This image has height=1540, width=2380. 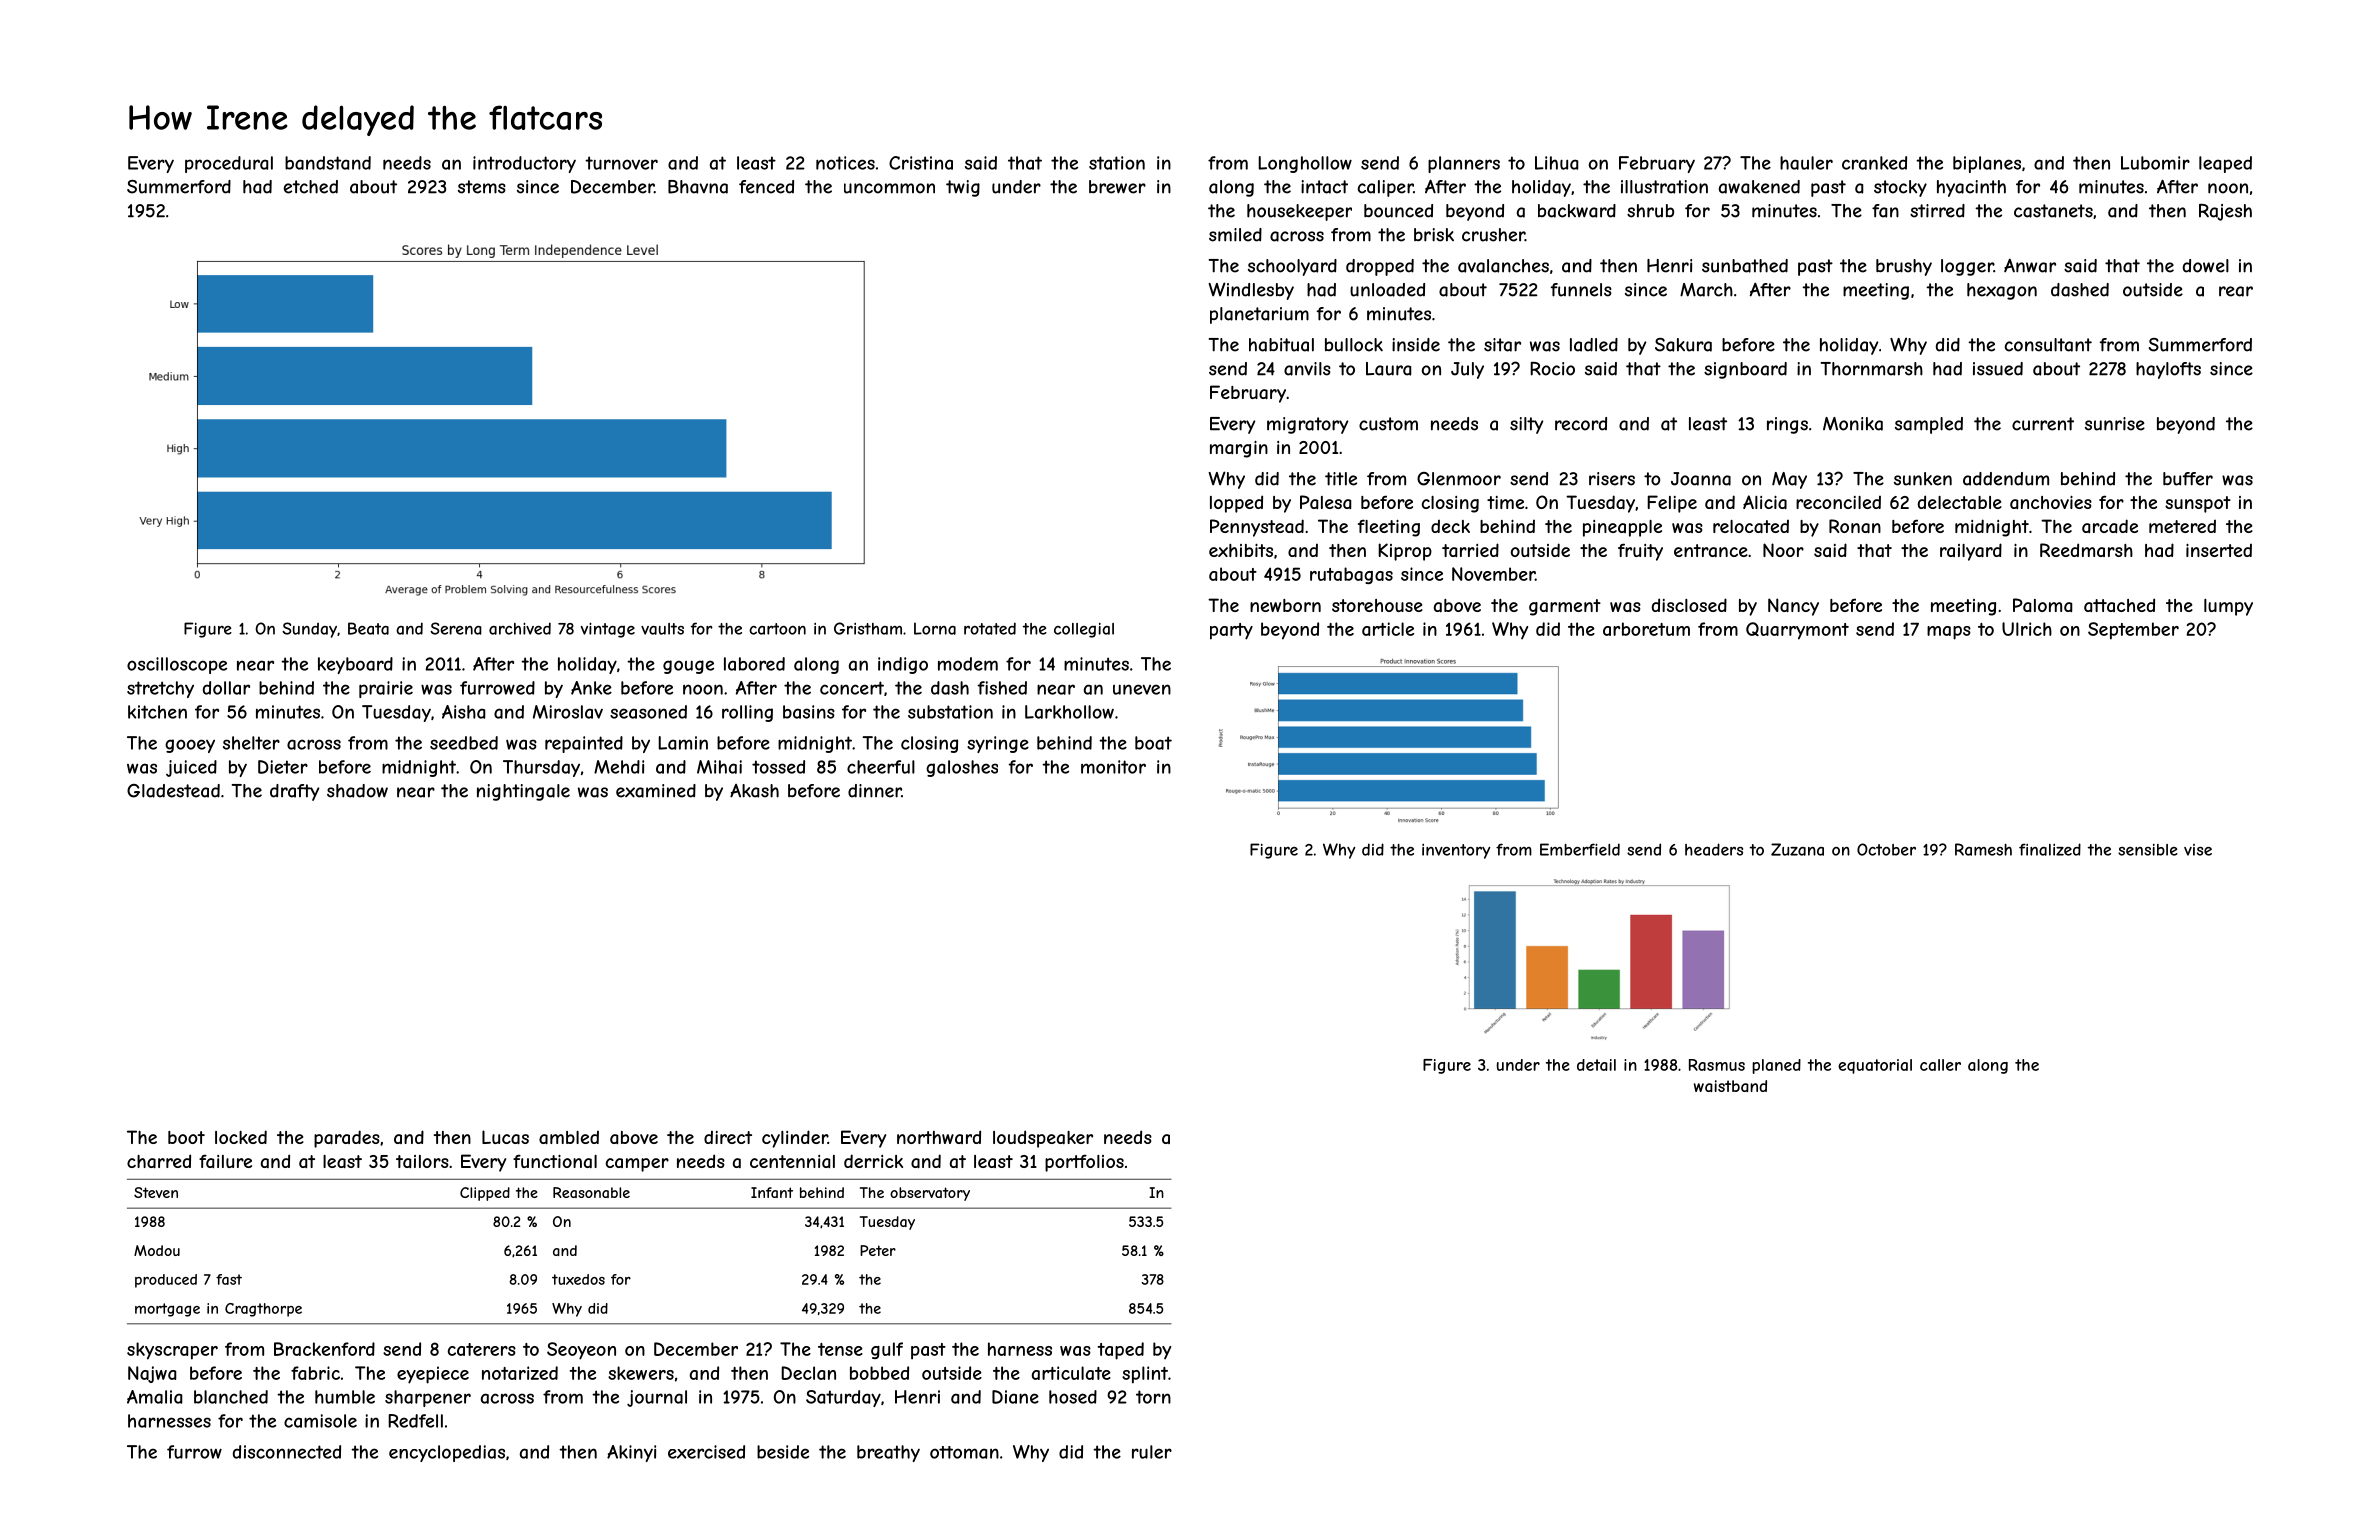 I want to click on Sakura, so click(x=1683, y=345).
